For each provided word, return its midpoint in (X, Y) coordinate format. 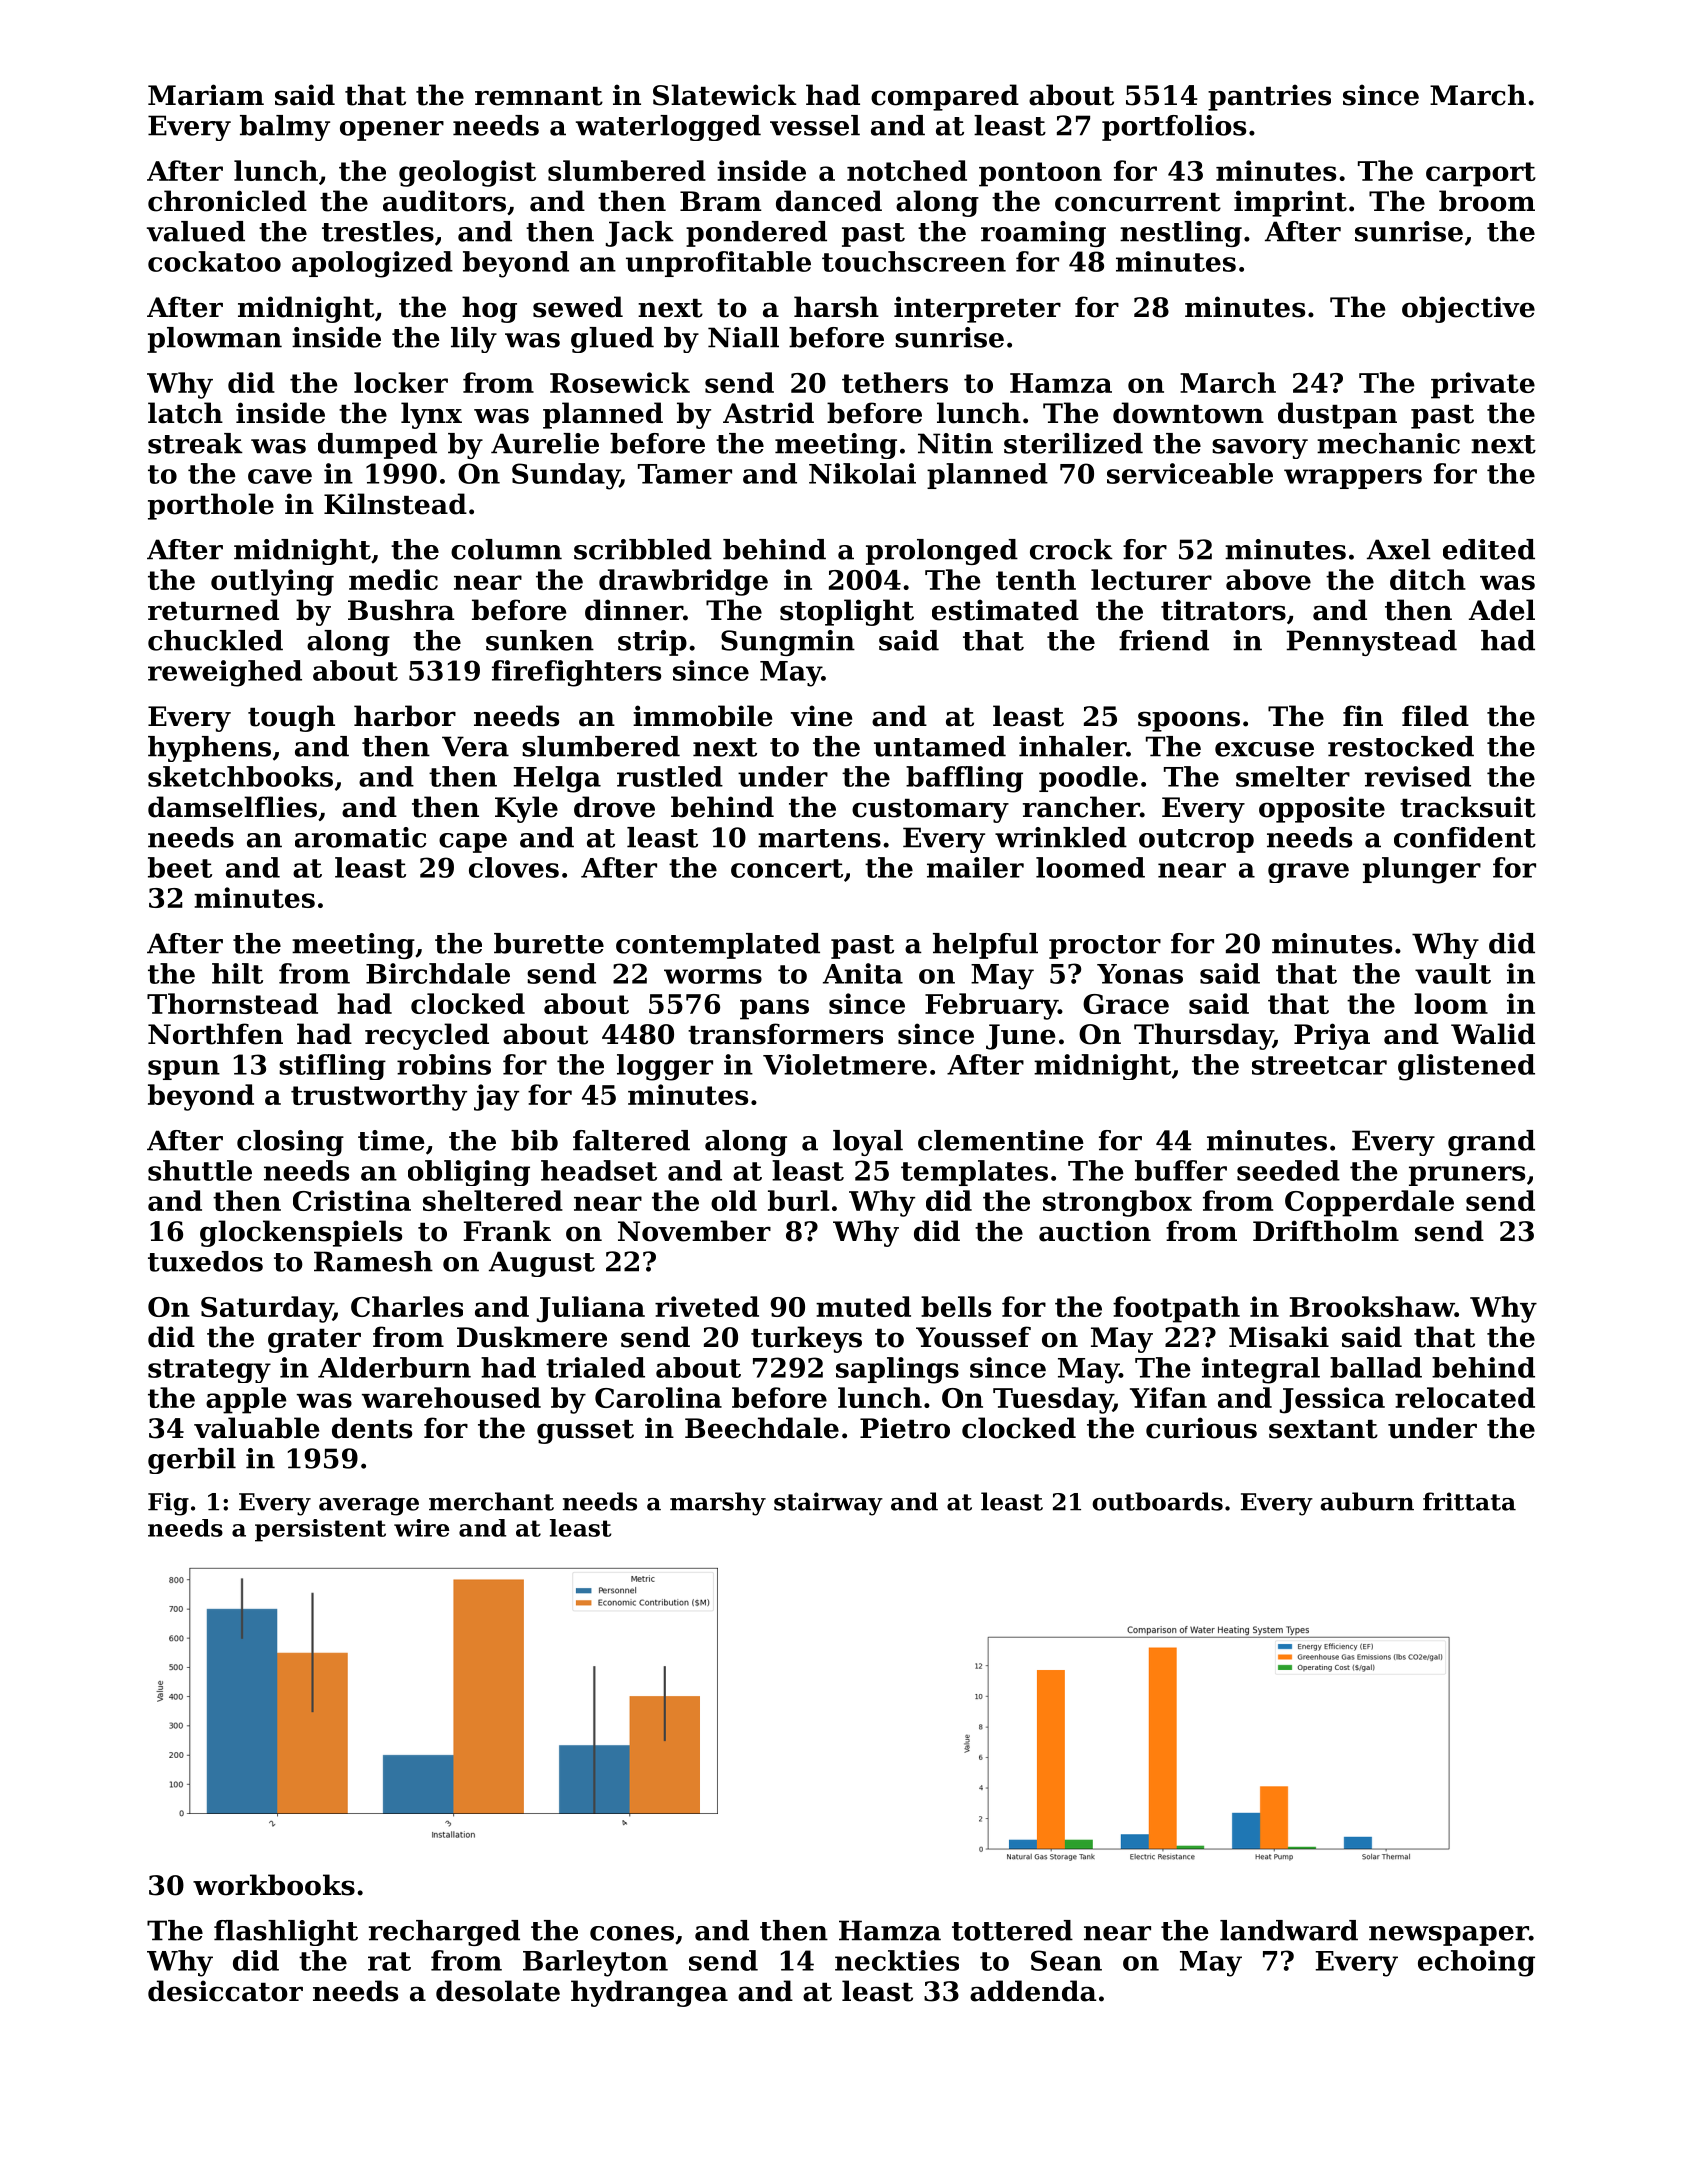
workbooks (274, 1885)
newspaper (1449, 1936)
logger (665, 1067)
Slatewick (725, 95)
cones (632, 1933)
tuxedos (205, 1261)
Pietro (905, 1428)
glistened (1466, 1067)
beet (180, 867)
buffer (1181, 1170)
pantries (1269, 97)
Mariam (206, 95)
